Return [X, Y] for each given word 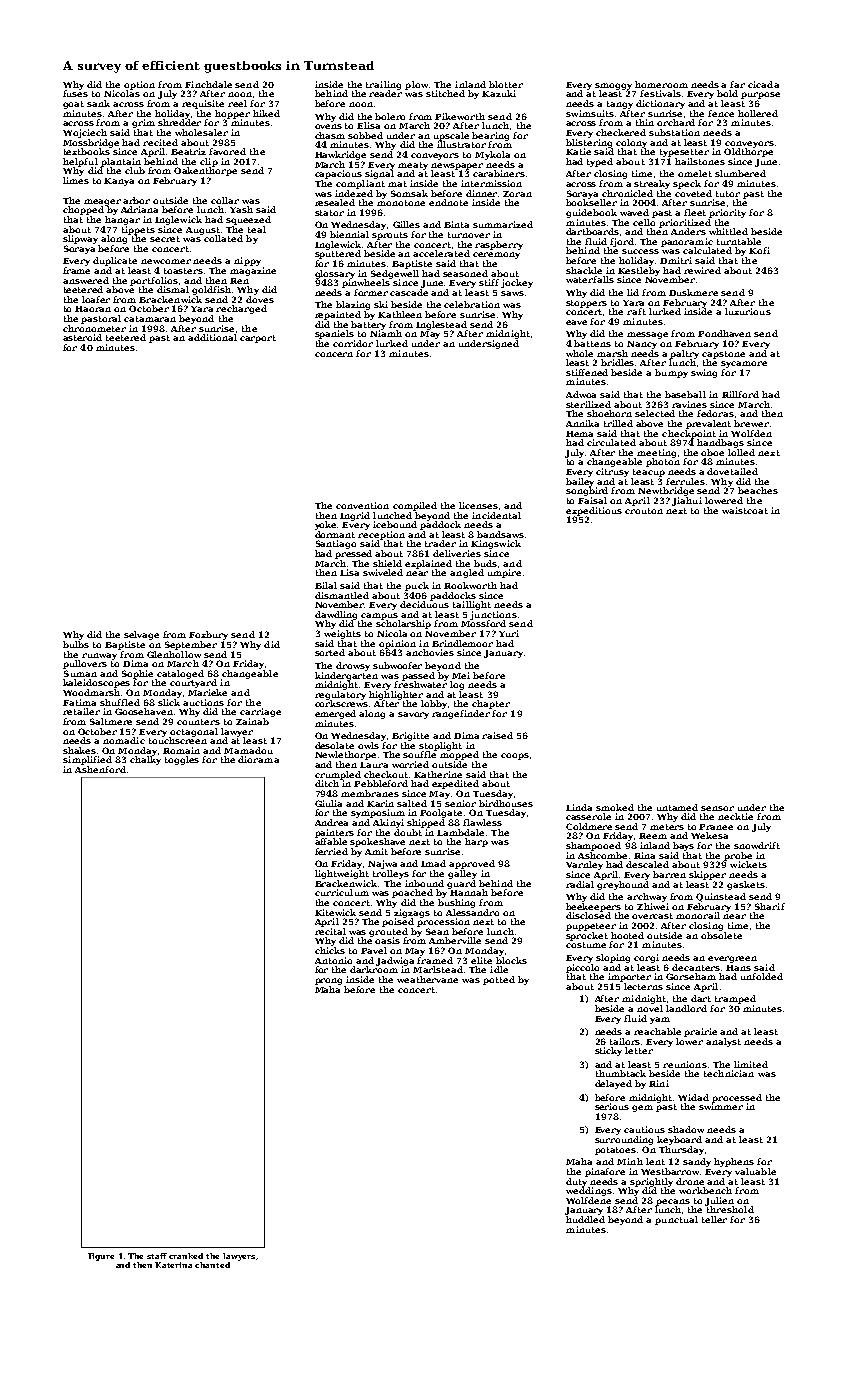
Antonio [333, 960]
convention [362, 505]
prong [328, 981]
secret [165, 239]
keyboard [679, 1140]
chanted [212, 1265]
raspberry [499, 245]
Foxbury [208, 635]
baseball [685, 394]
